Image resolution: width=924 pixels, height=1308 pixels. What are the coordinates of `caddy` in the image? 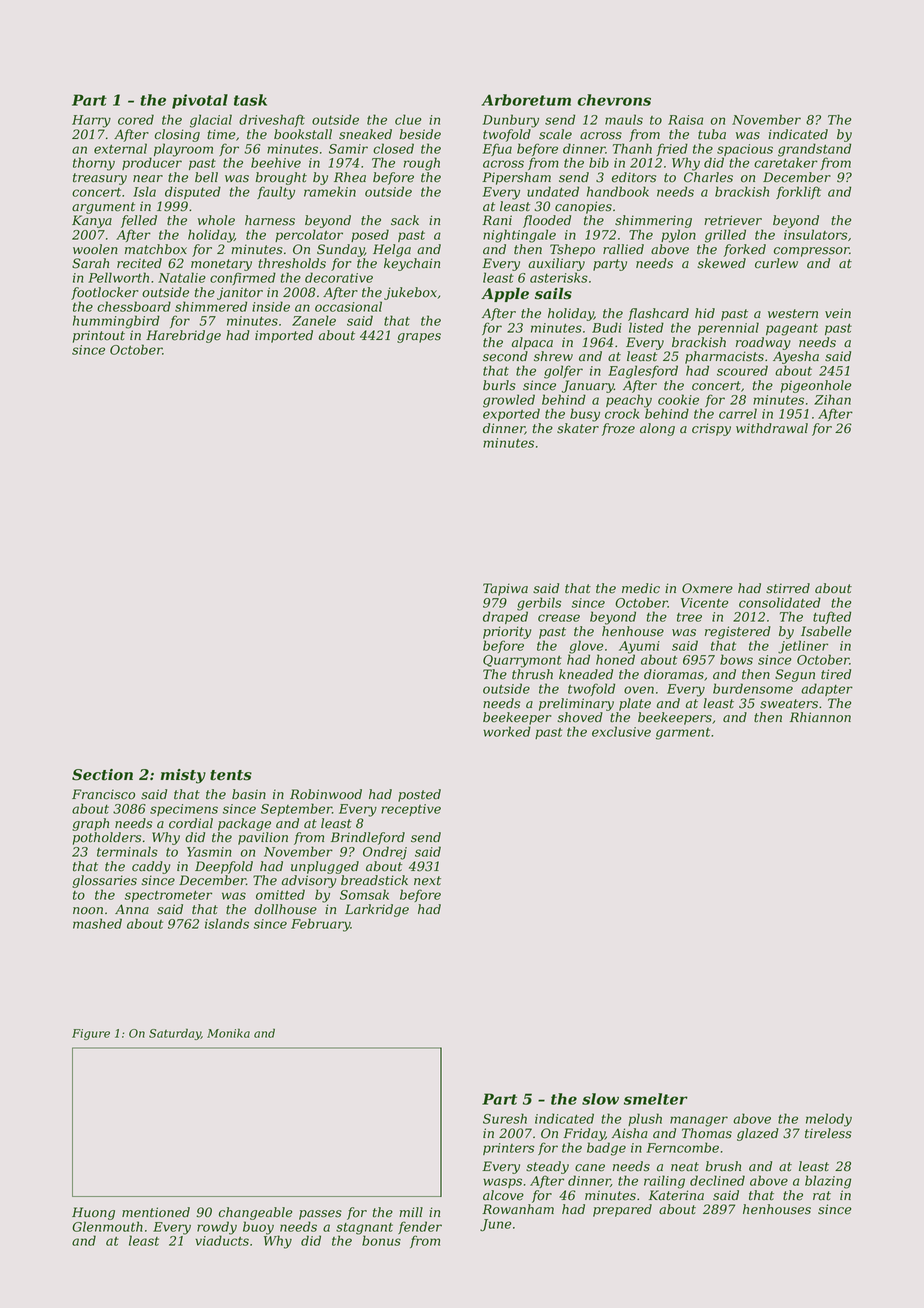 It's located at (151, 867).
